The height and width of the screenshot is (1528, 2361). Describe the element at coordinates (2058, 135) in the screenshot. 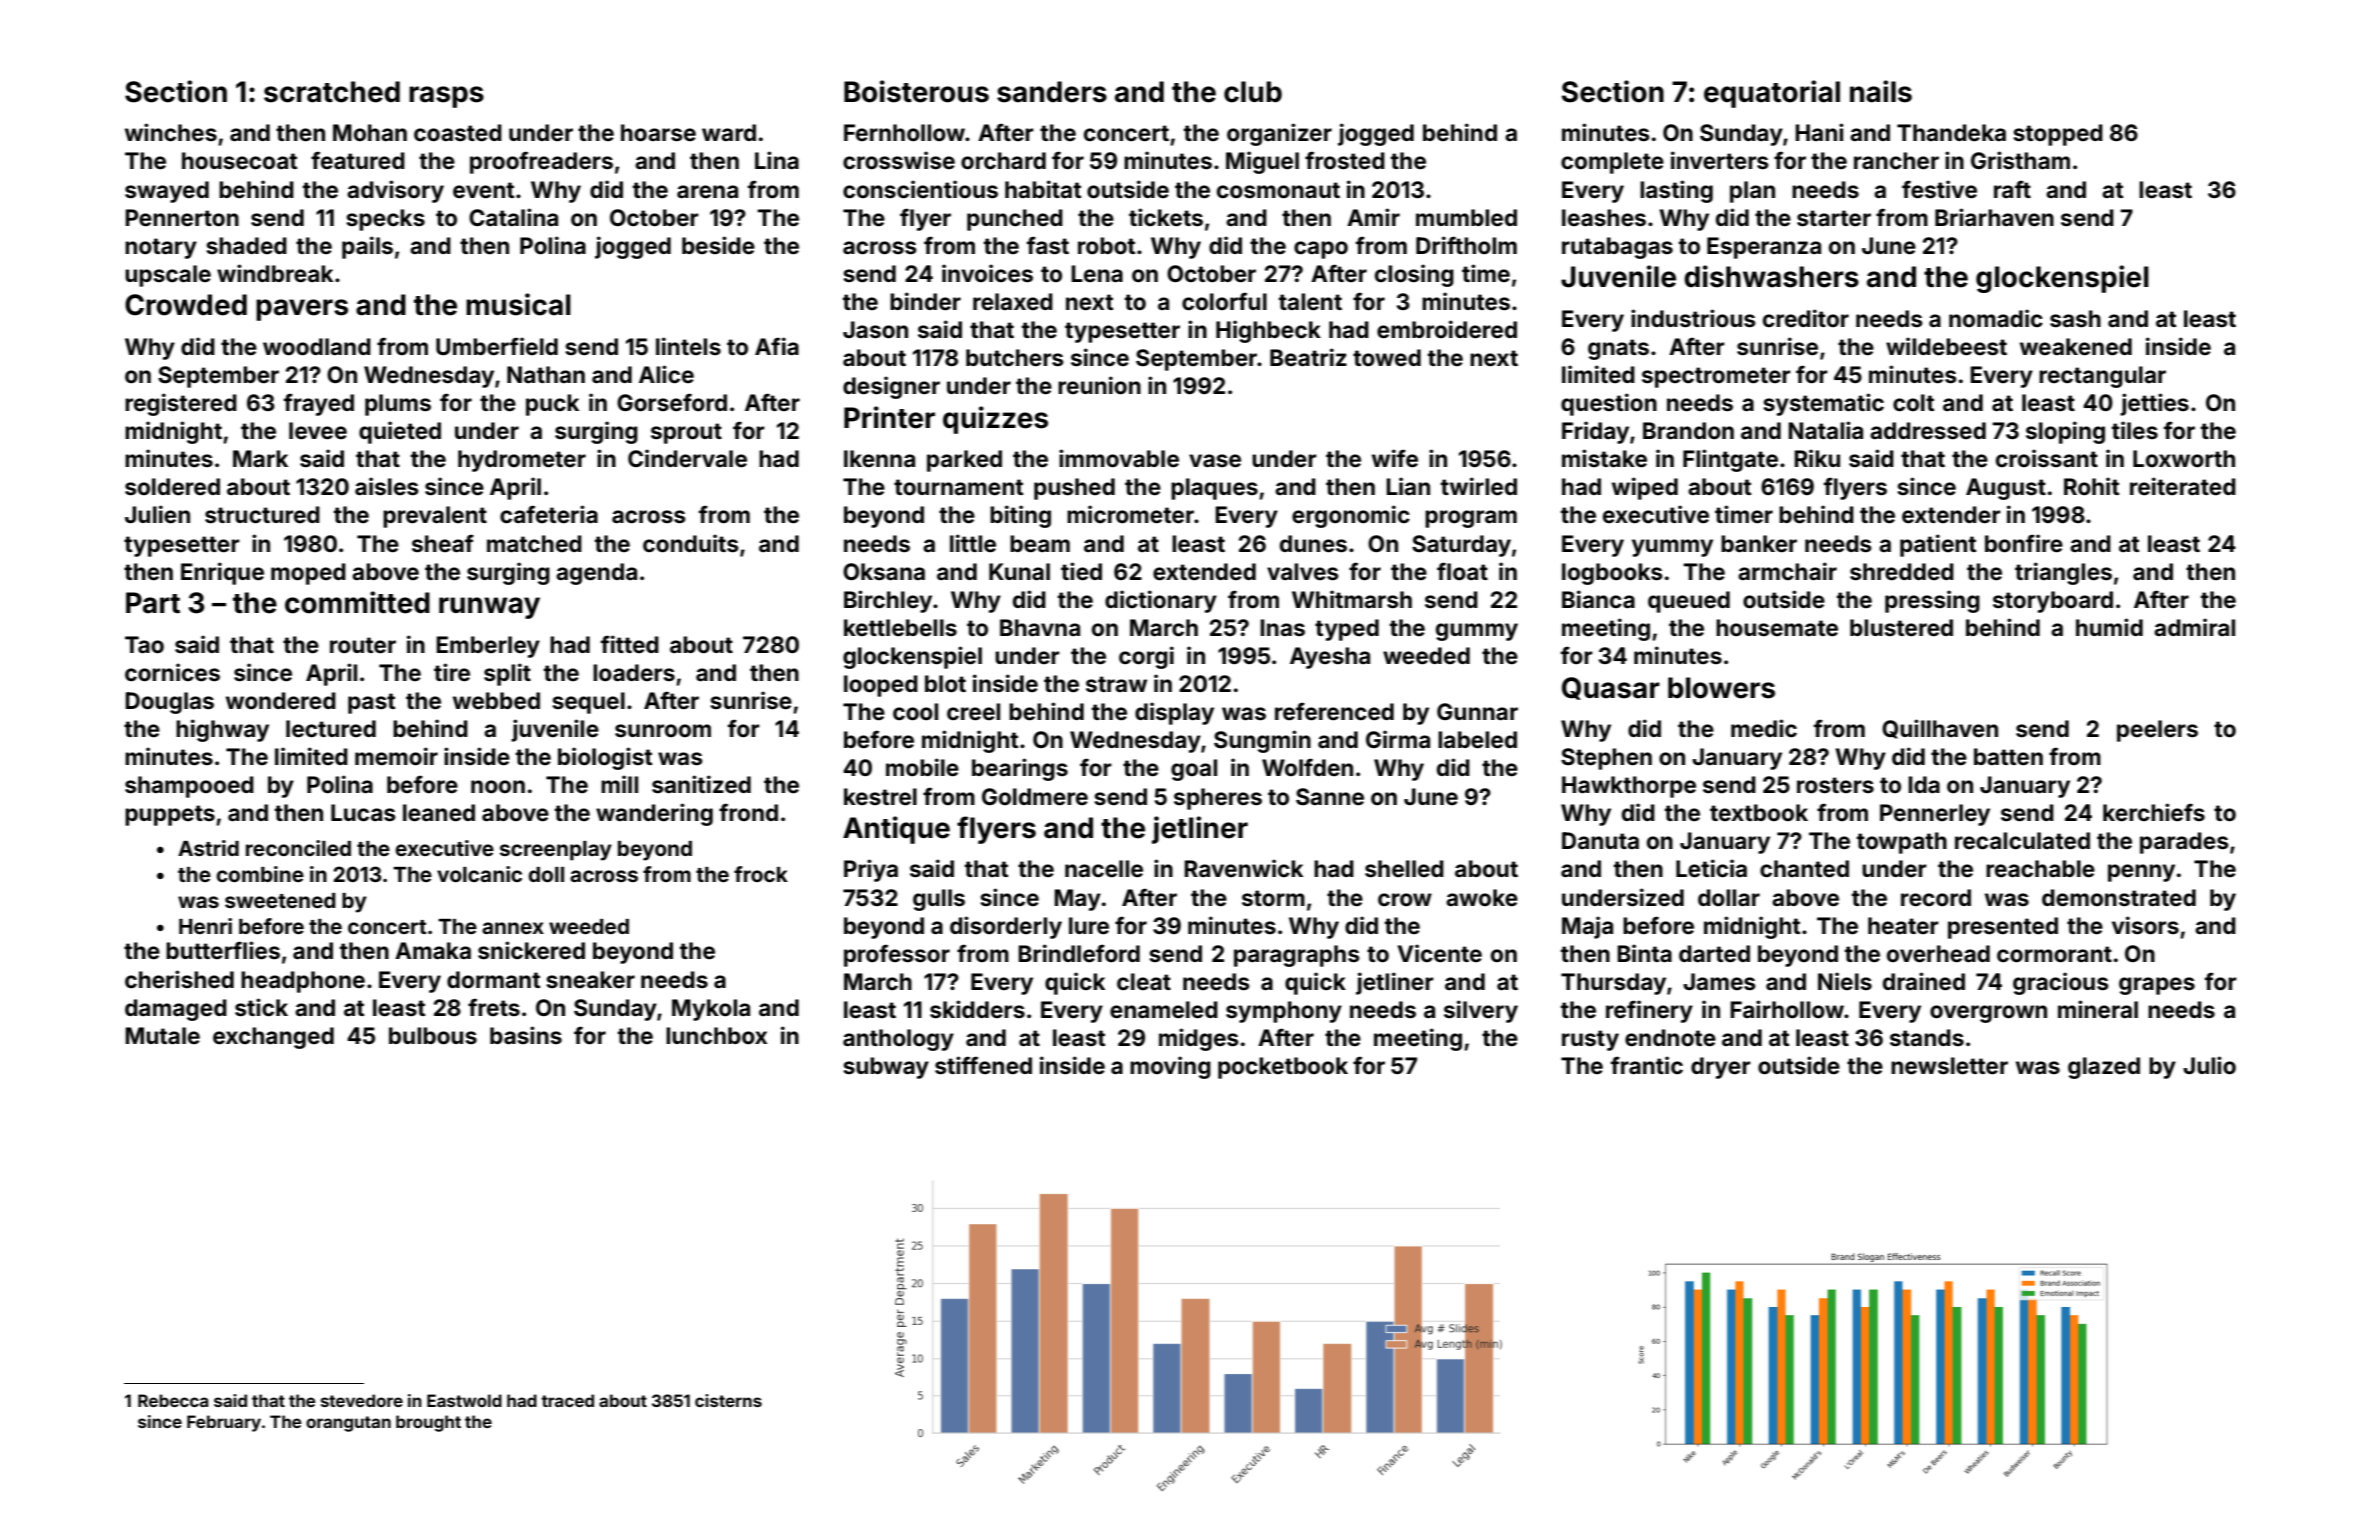

I see `stopped` at that location.
